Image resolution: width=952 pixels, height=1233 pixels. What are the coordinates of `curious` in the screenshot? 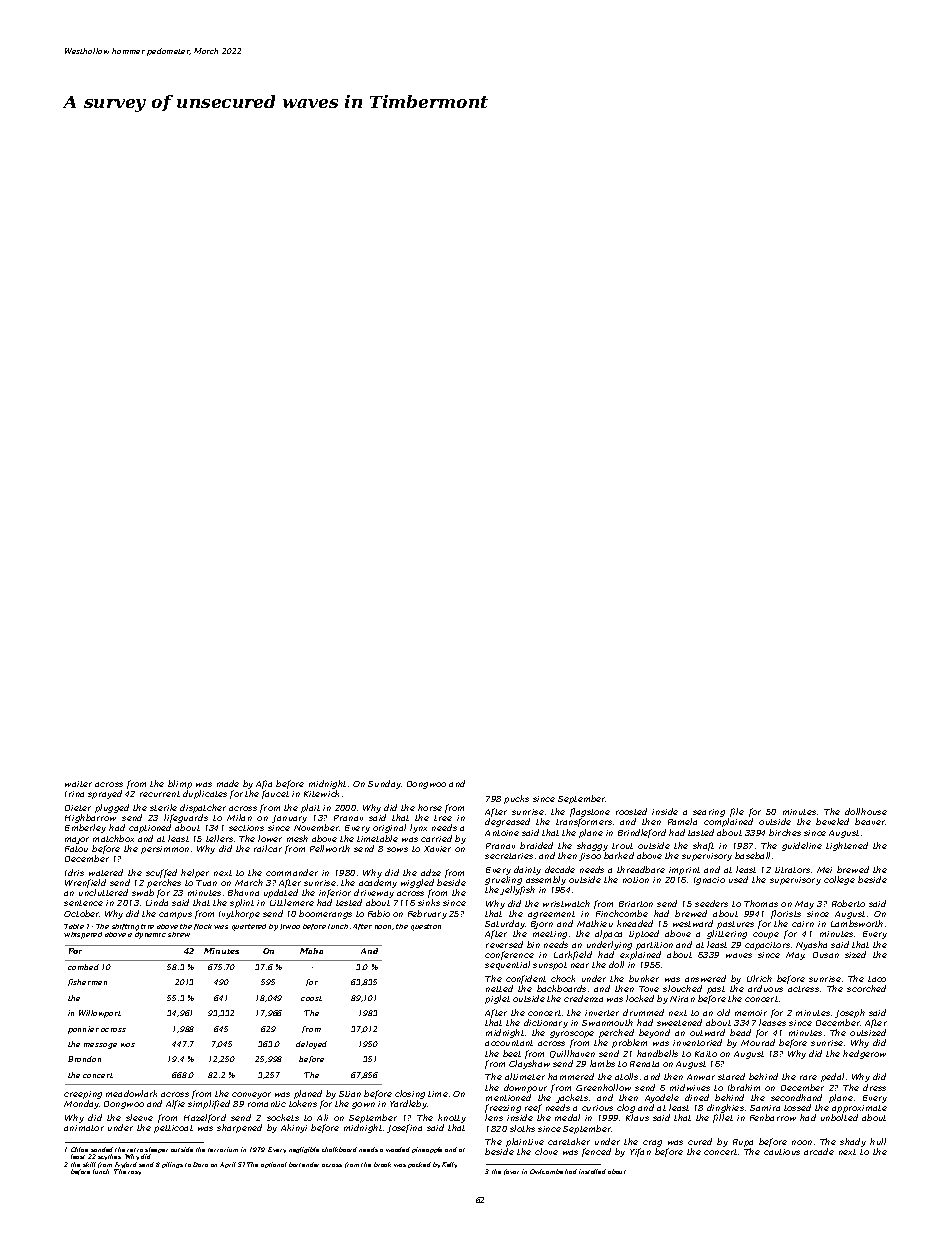 It's located at (597, 1108).
